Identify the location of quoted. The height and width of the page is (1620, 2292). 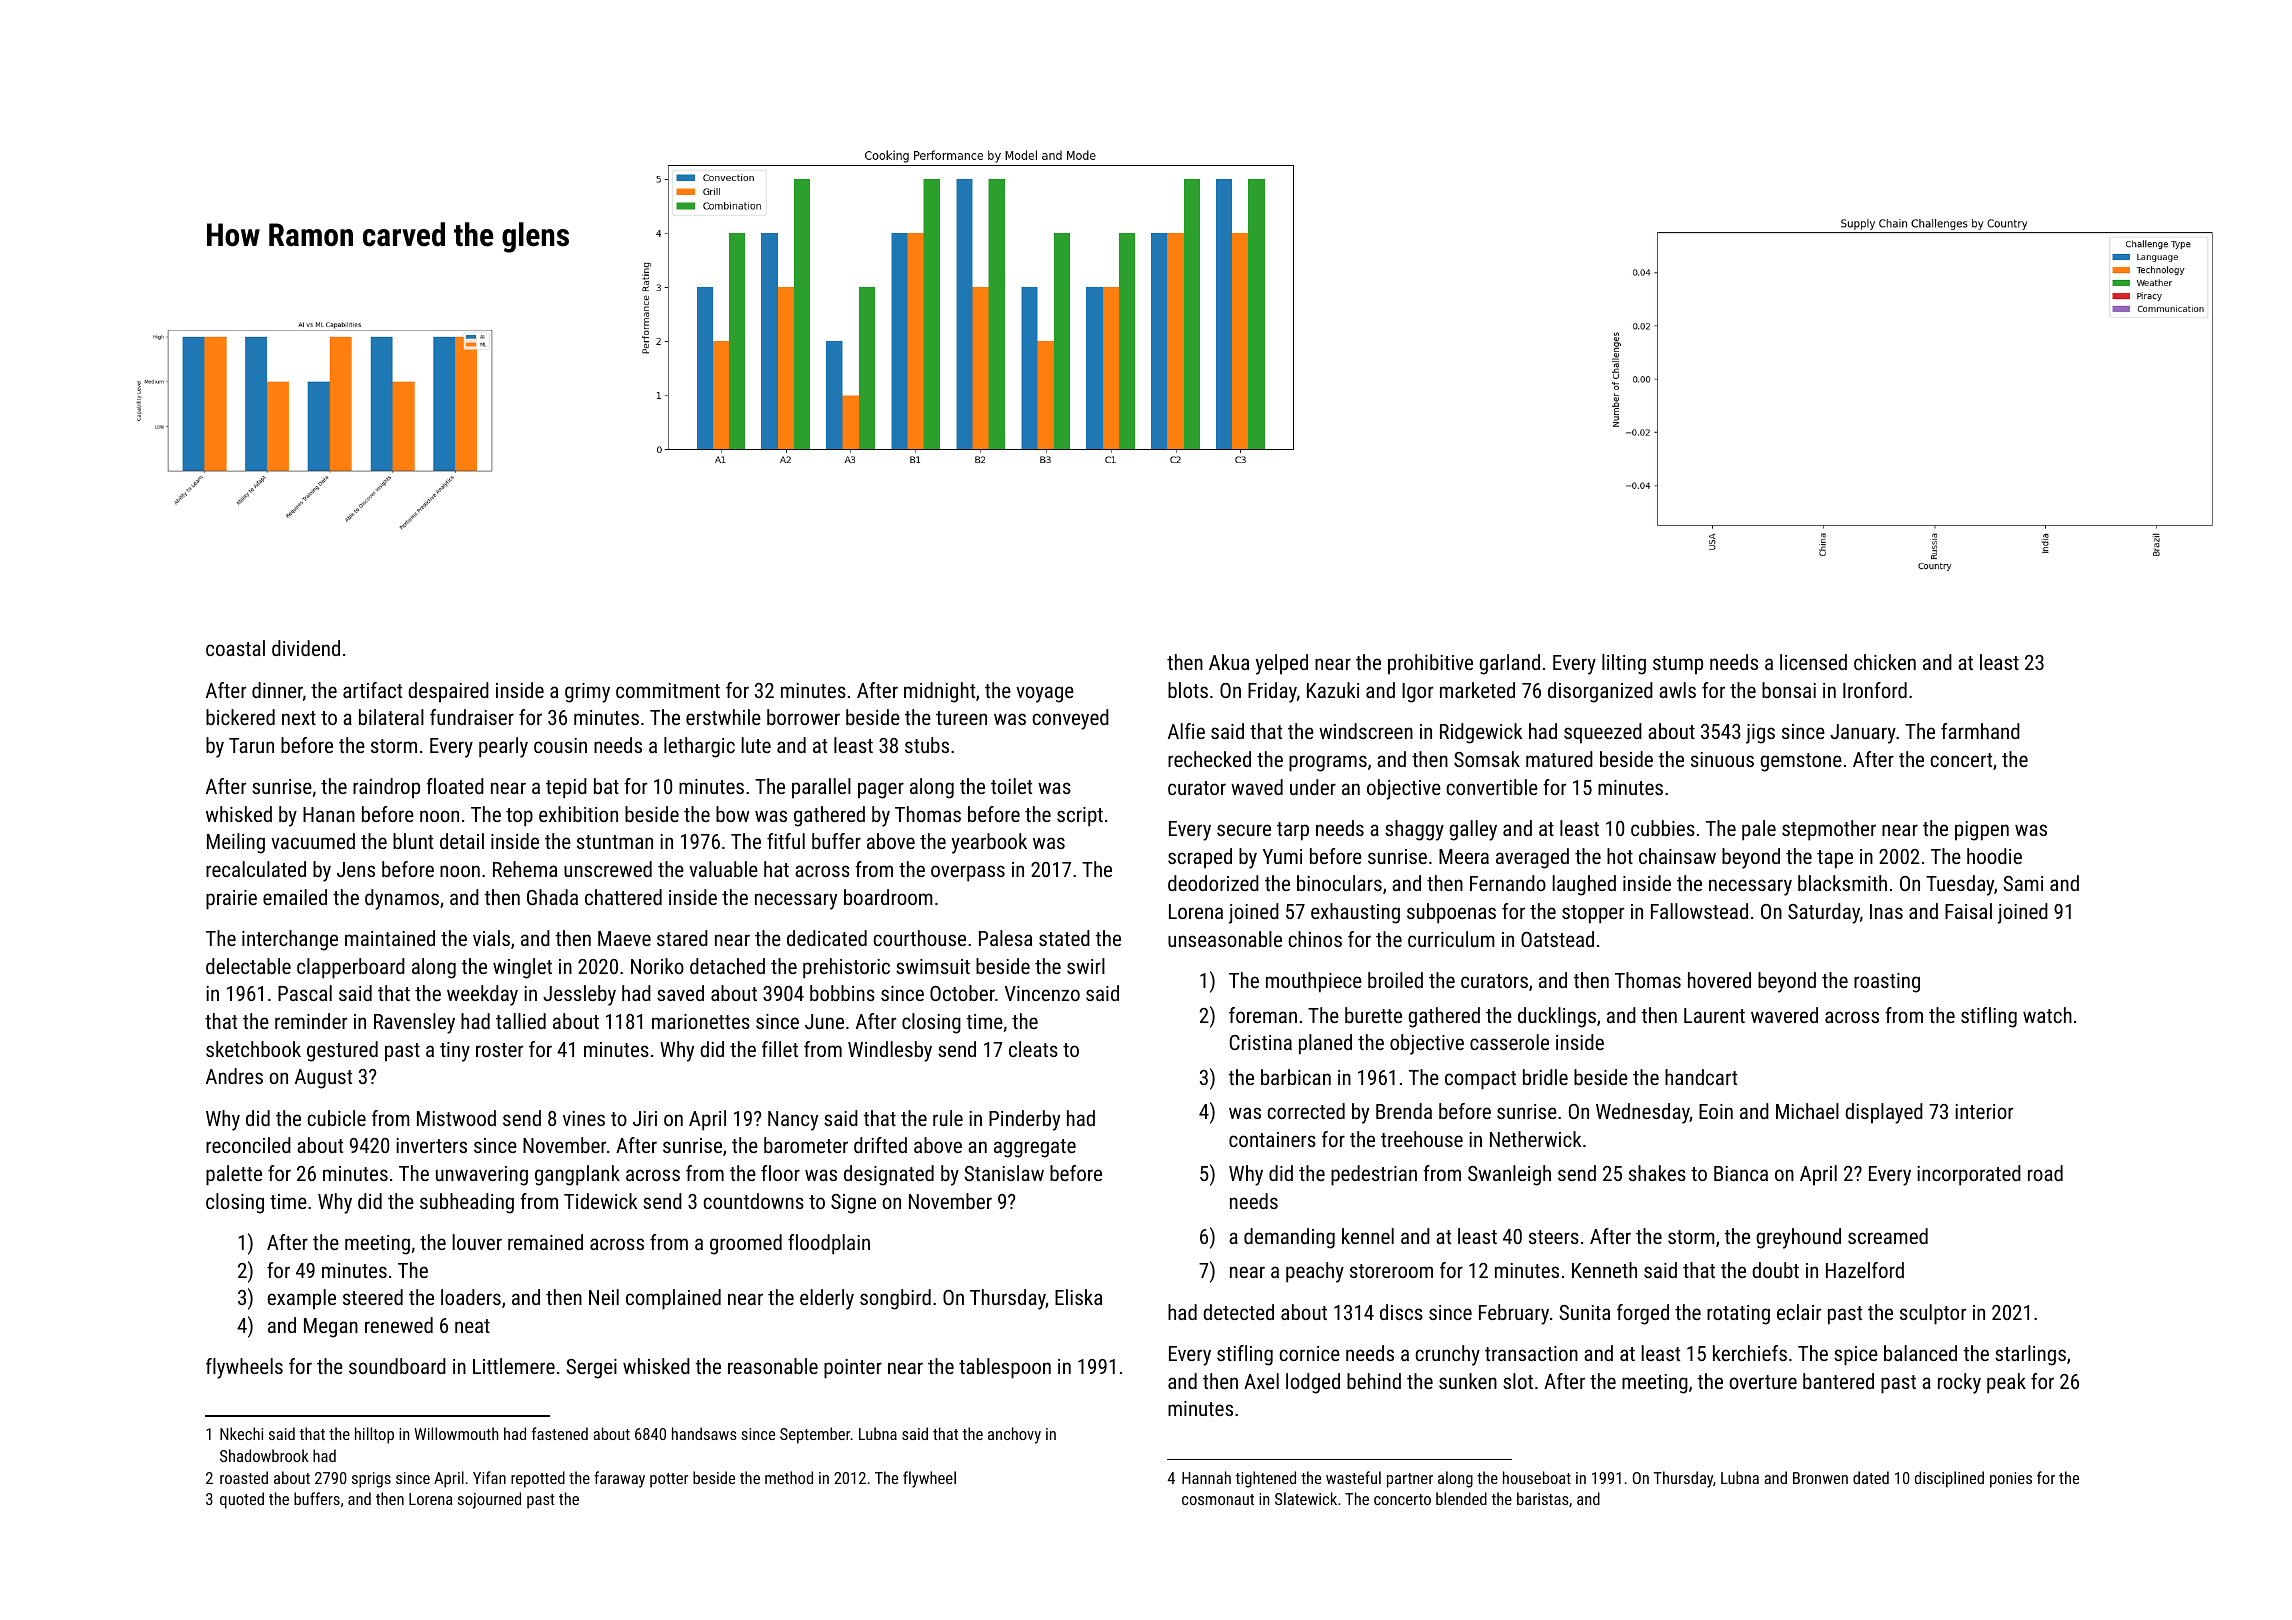
(242, 1500).
